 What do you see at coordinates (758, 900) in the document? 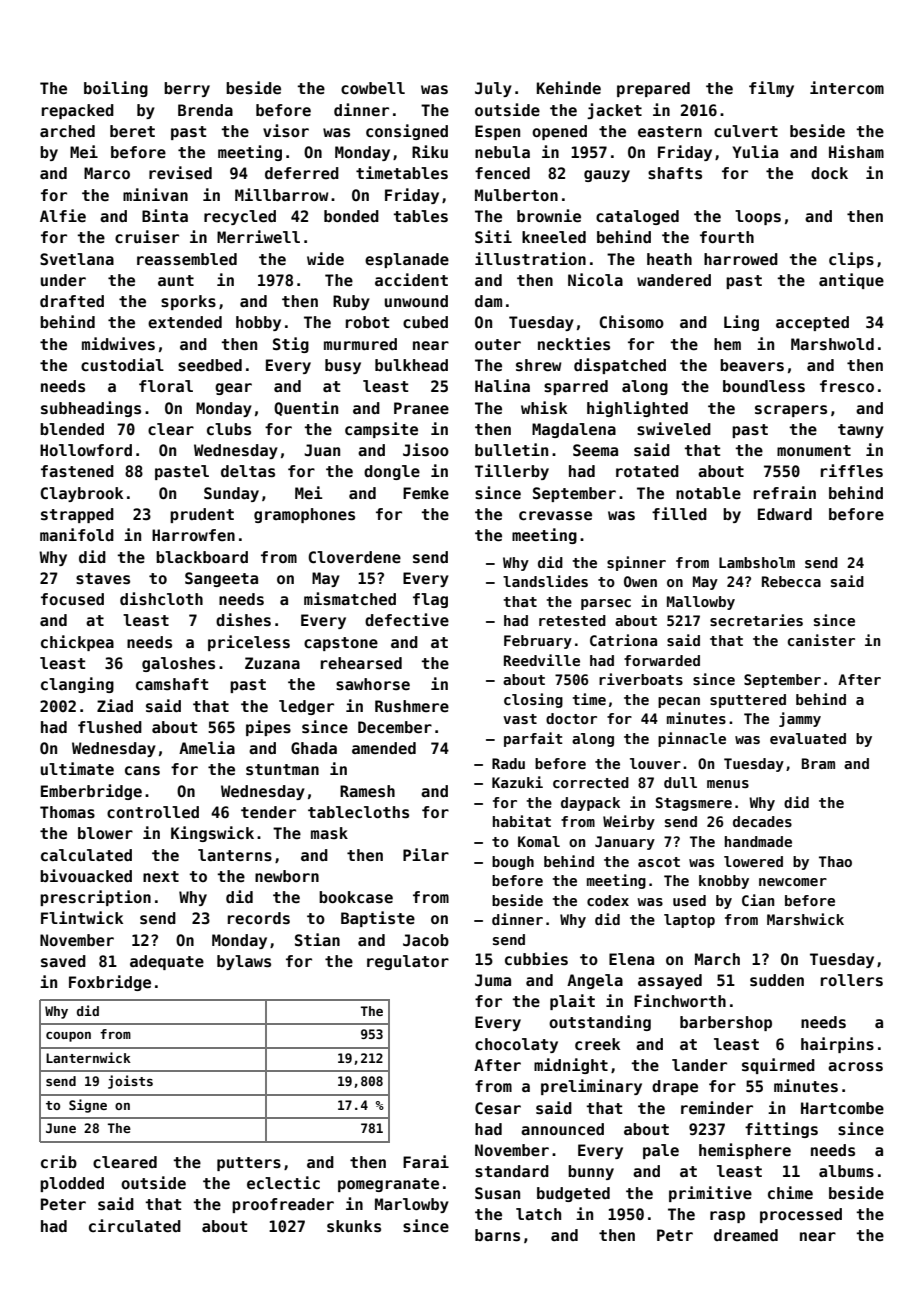
I see `Cian` at bounding box center [758, 900].
